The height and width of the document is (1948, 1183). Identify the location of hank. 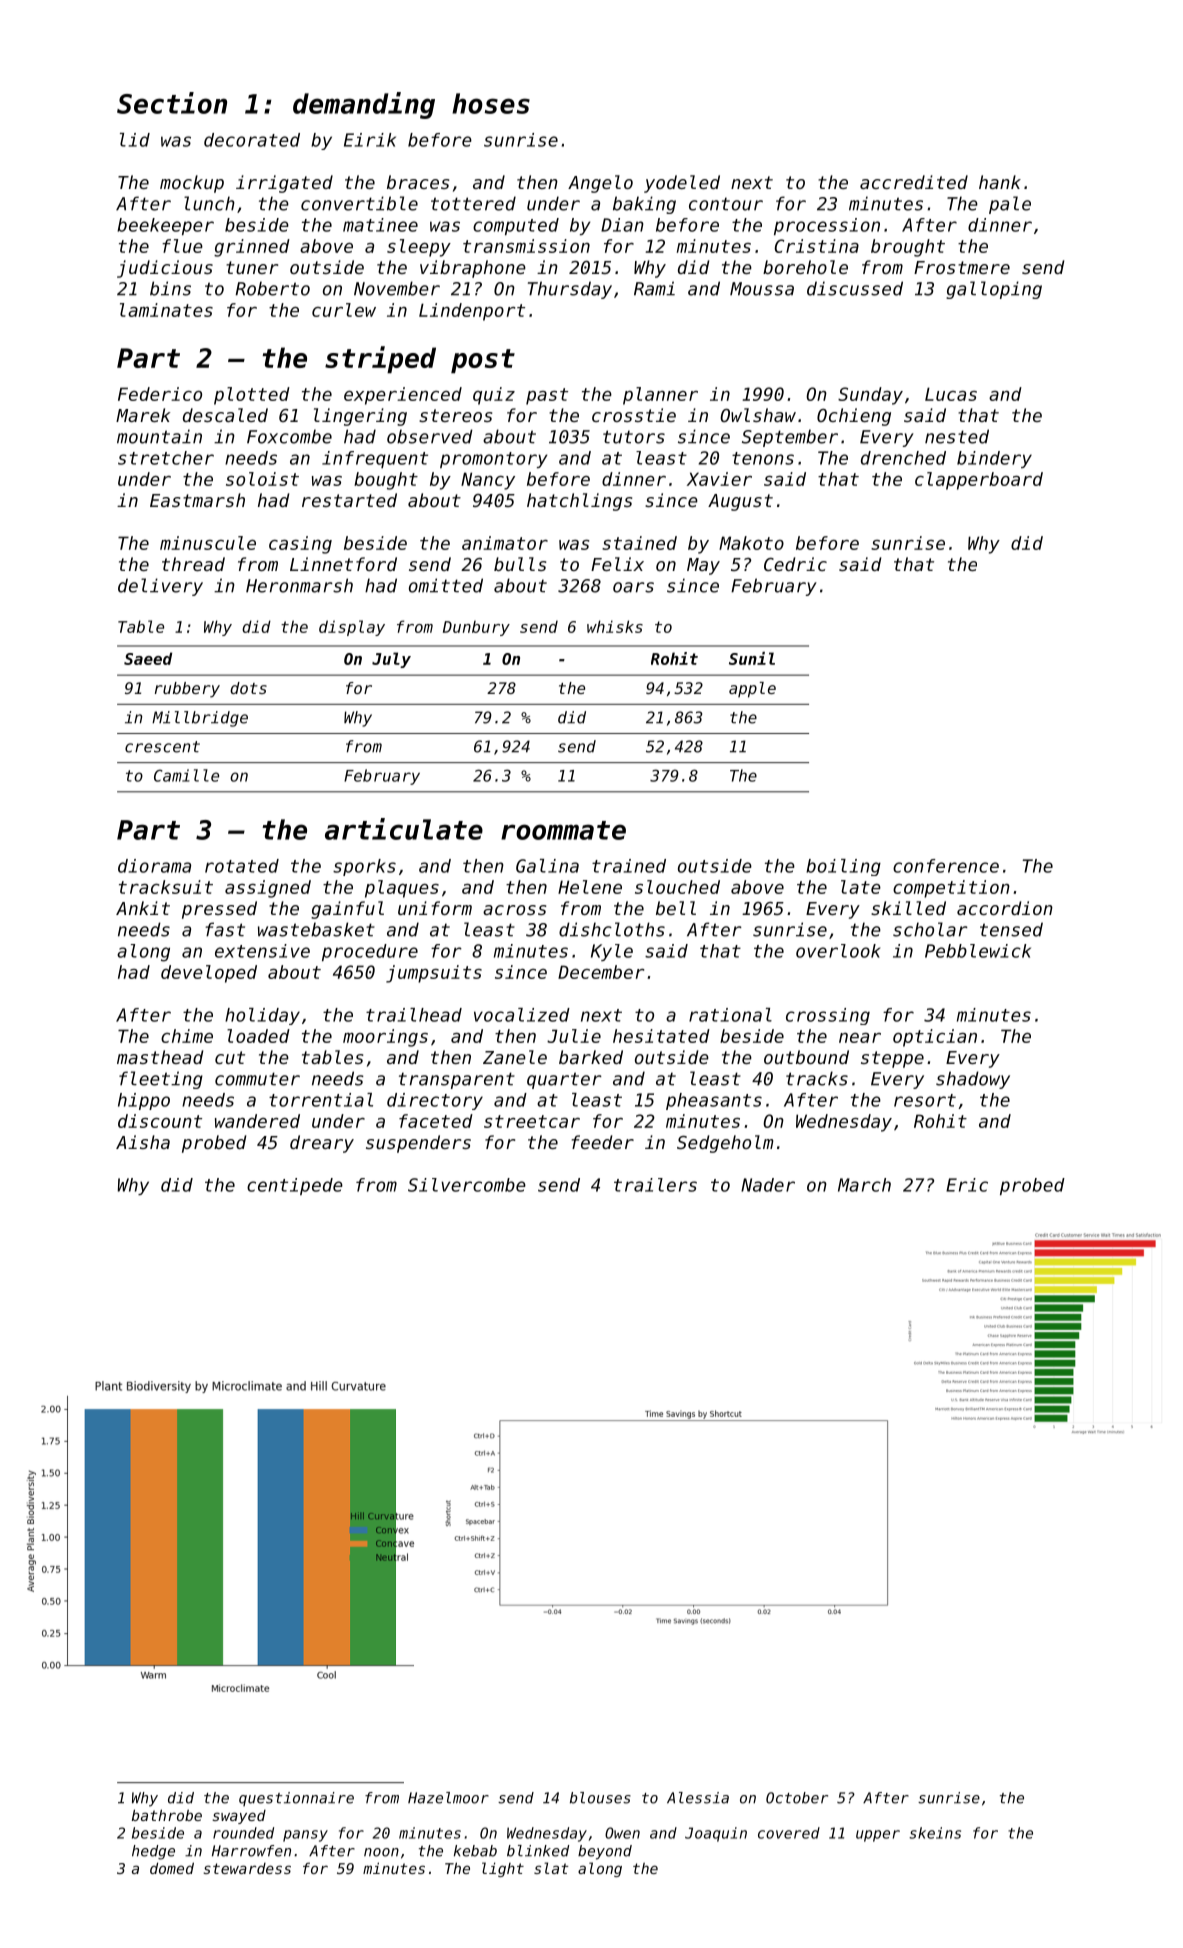
(1000, 182).
